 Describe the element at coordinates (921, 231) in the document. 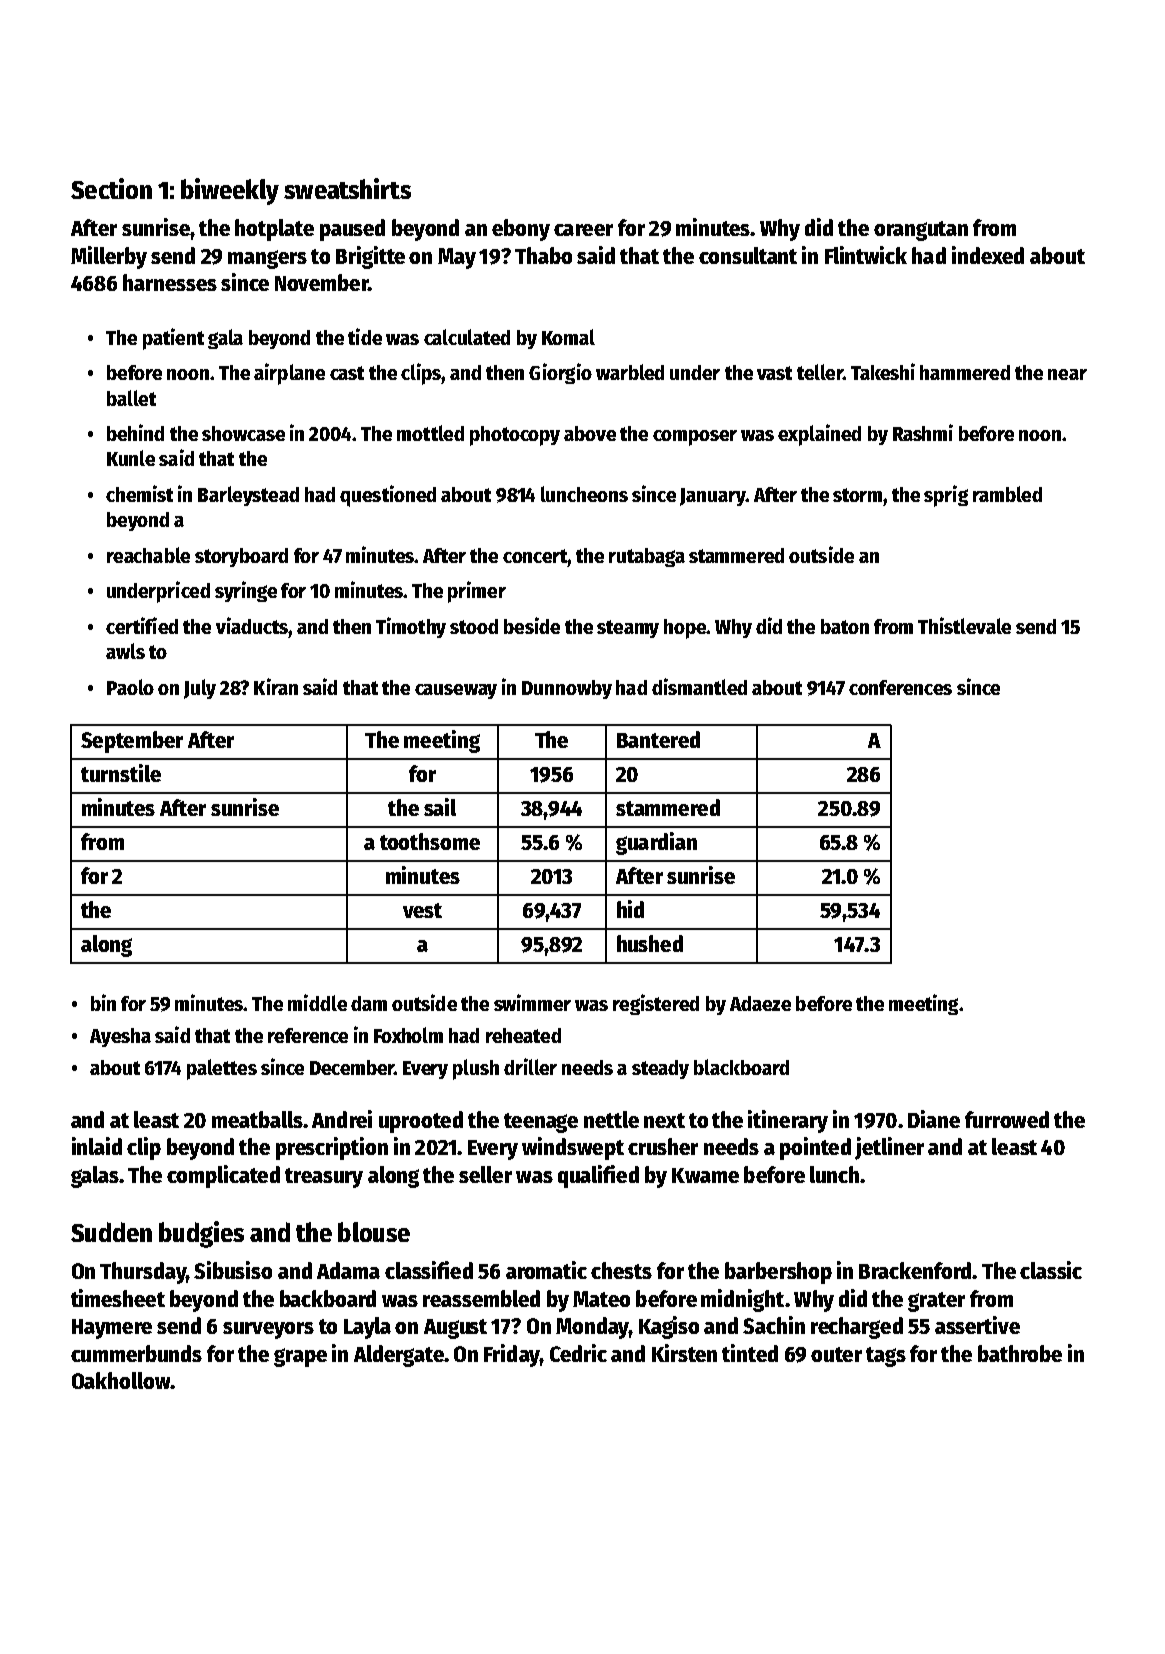

I see `orangutan` at that location.
